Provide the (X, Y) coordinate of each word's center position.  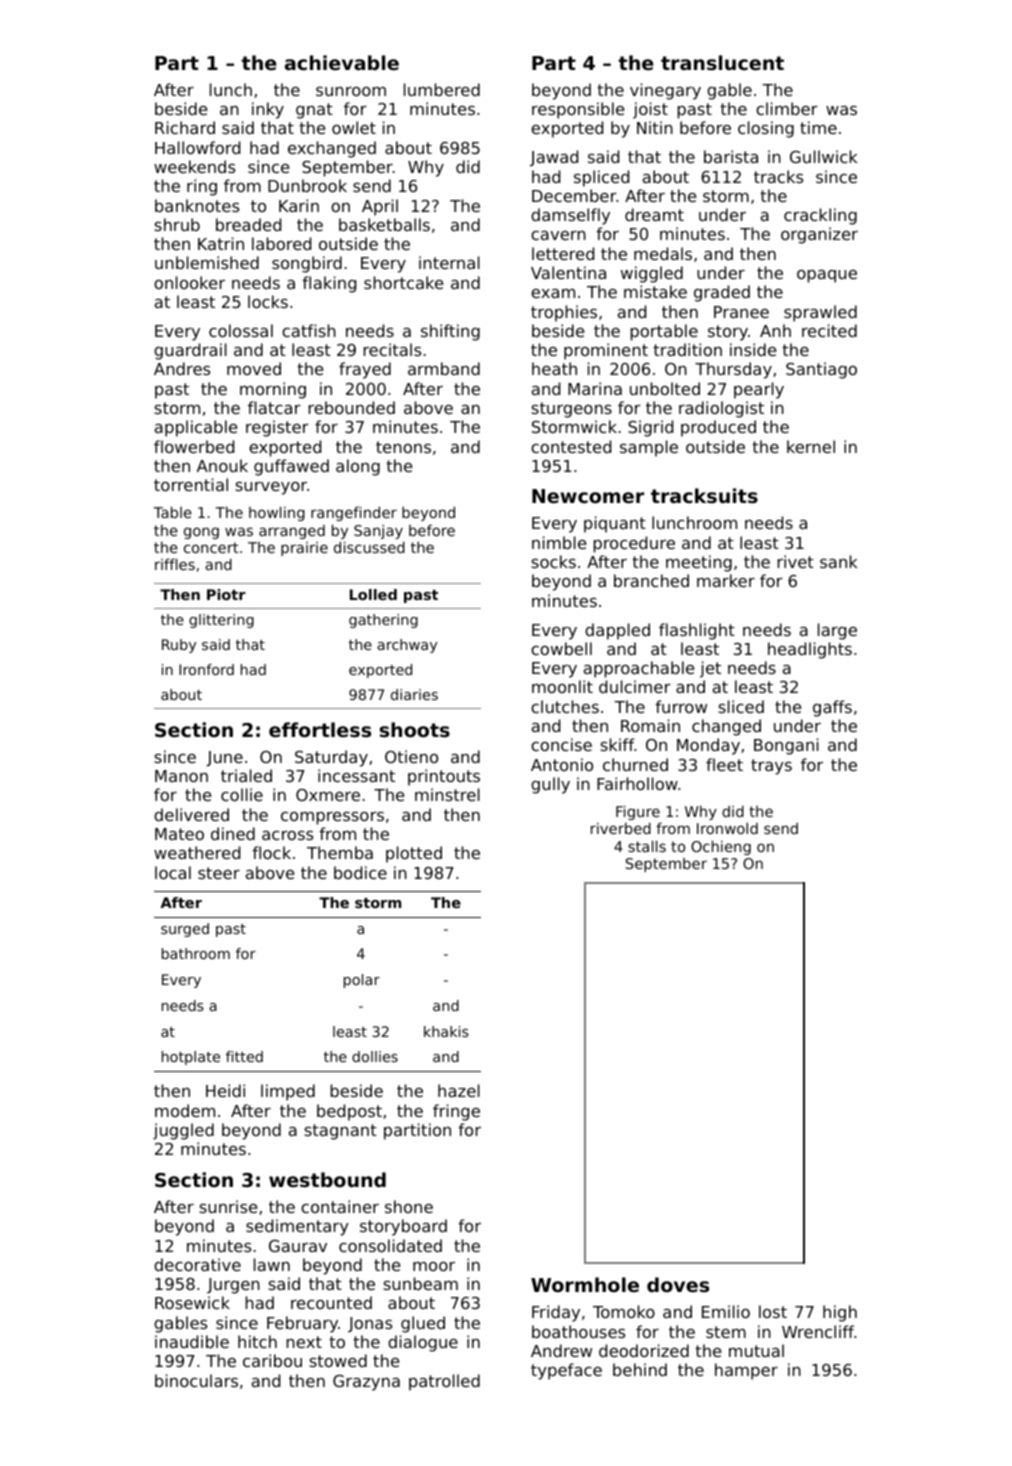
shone (409, 1206)
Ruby (179, 646)
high (840, 1313)
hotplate (191, 1058)
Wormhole (585, 1284)
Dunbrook (307, 185)
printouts (444, 777)
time (818, 127)
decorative (197, 1264)
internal (449, 262)
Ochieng (721, 847)
